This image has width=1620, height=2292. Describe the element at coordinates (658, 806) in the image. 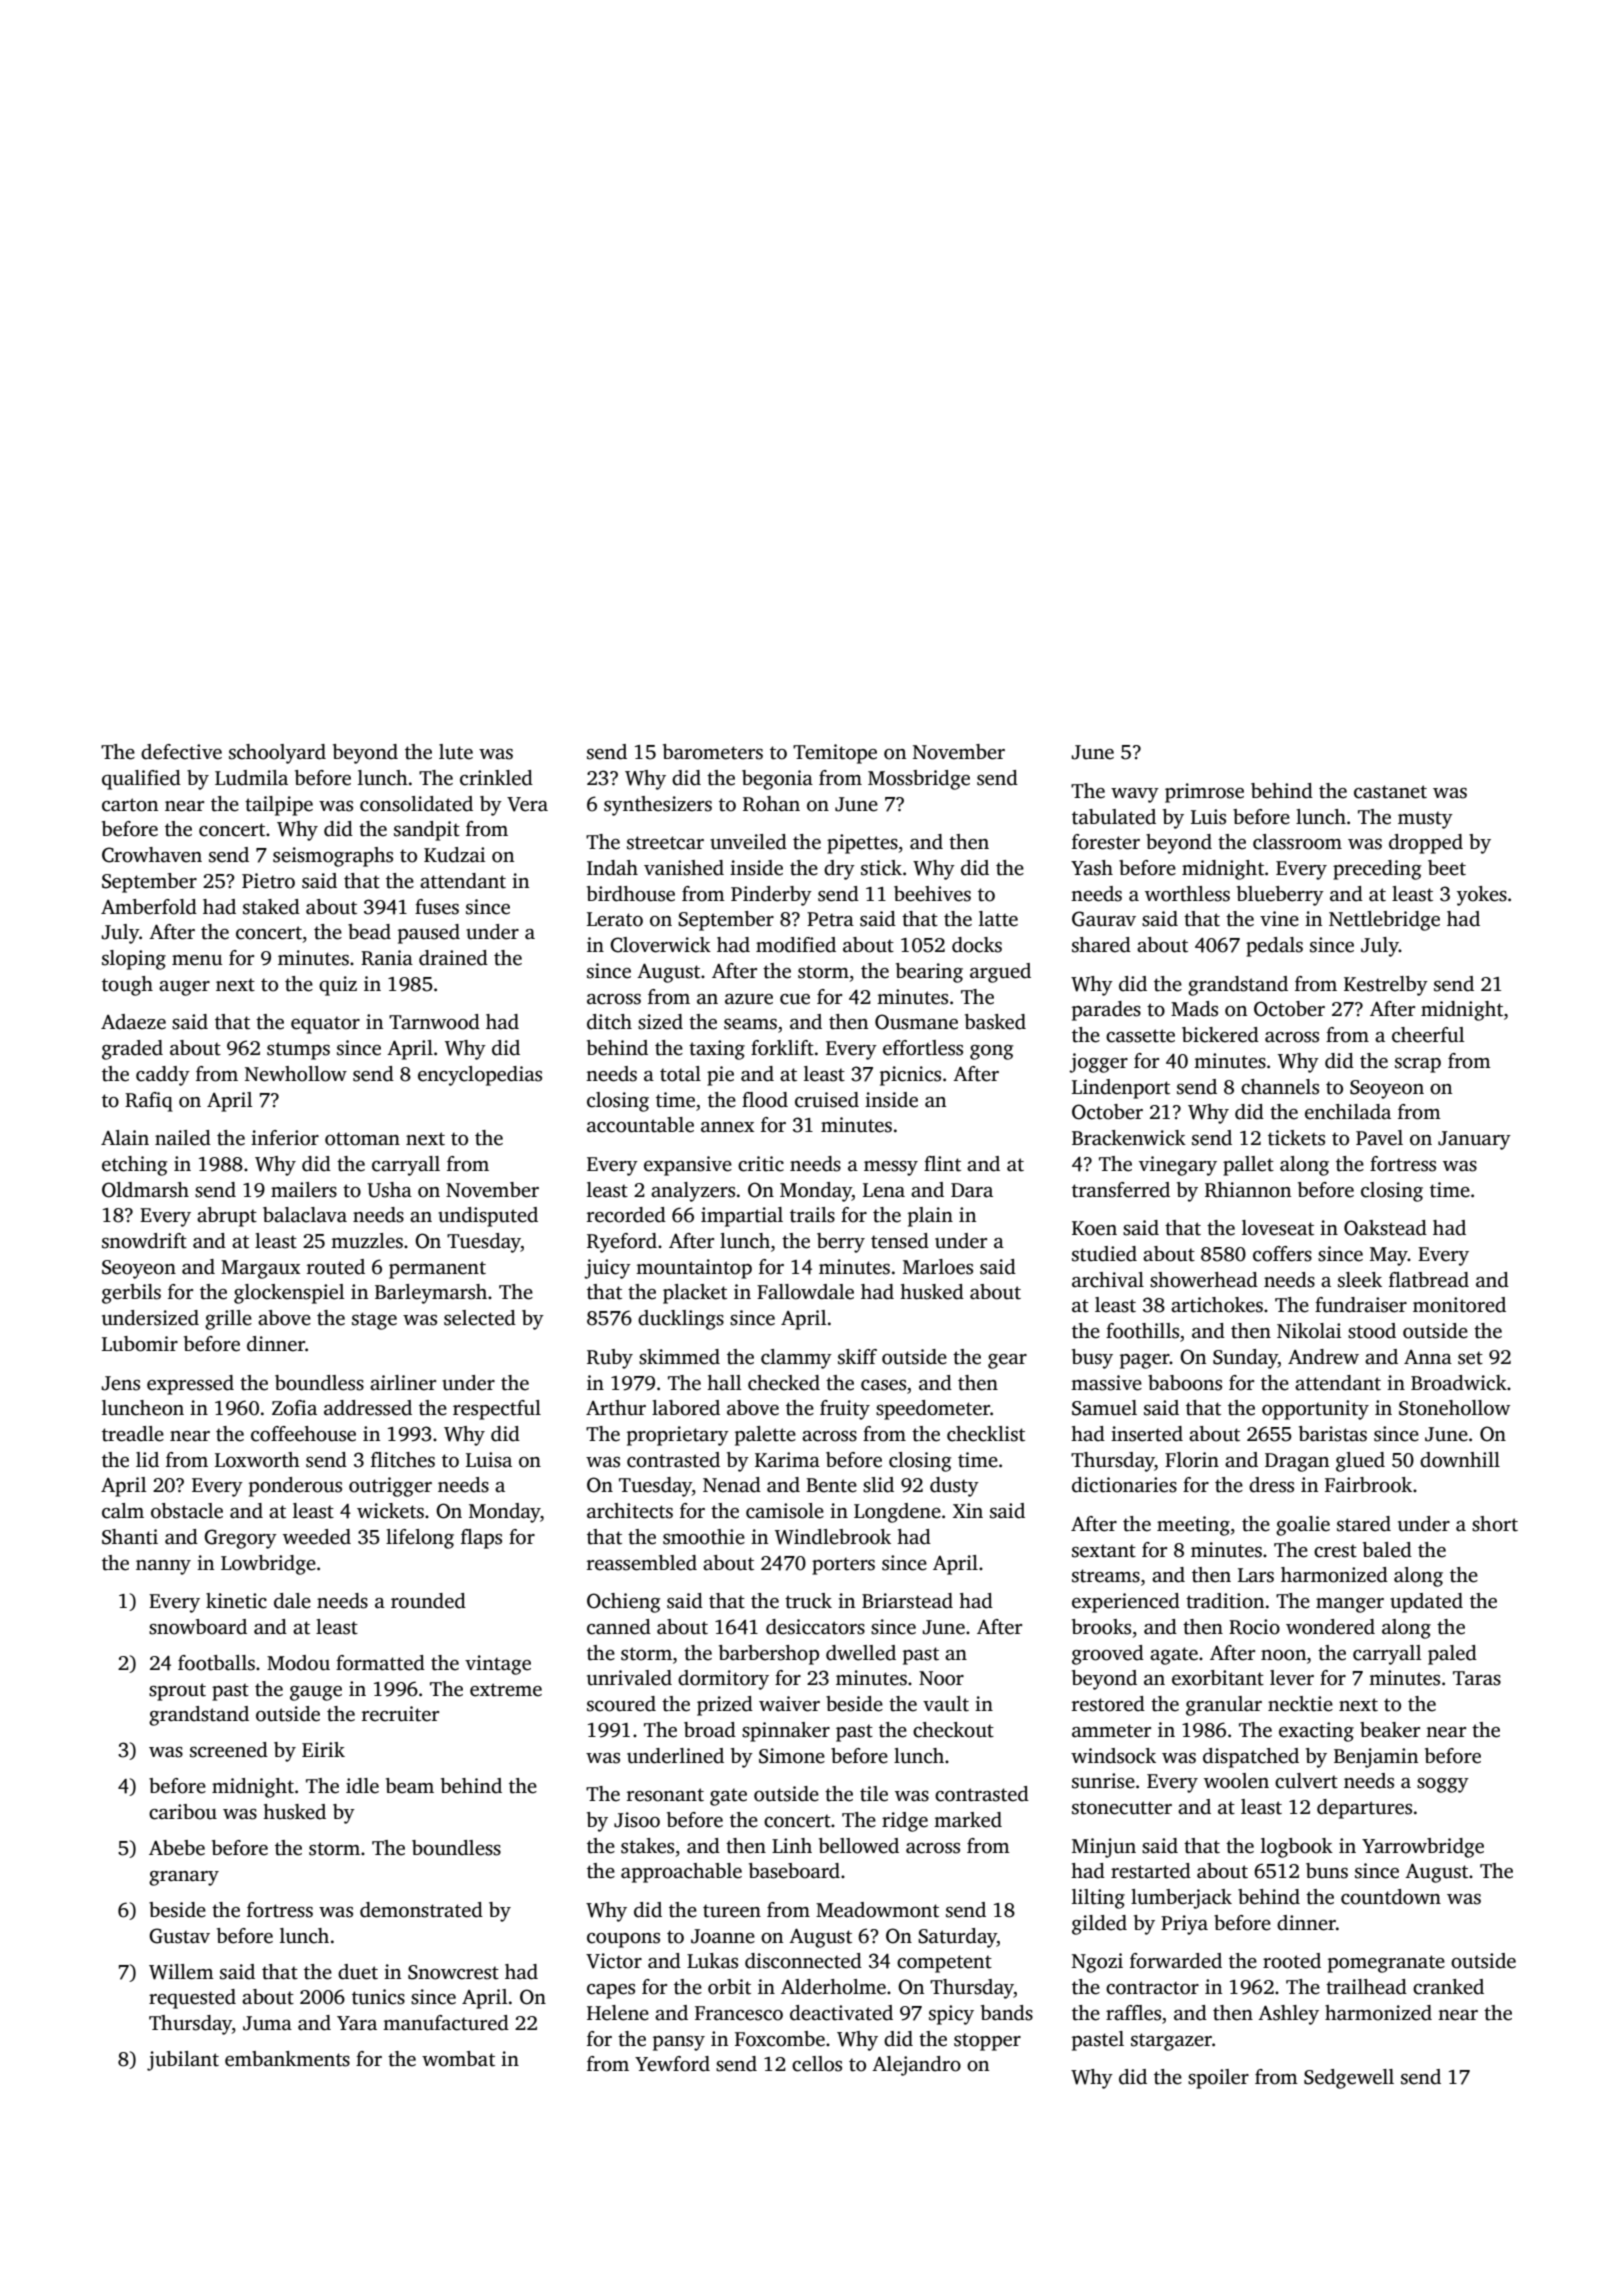

I see `synthesizers` at that location.
